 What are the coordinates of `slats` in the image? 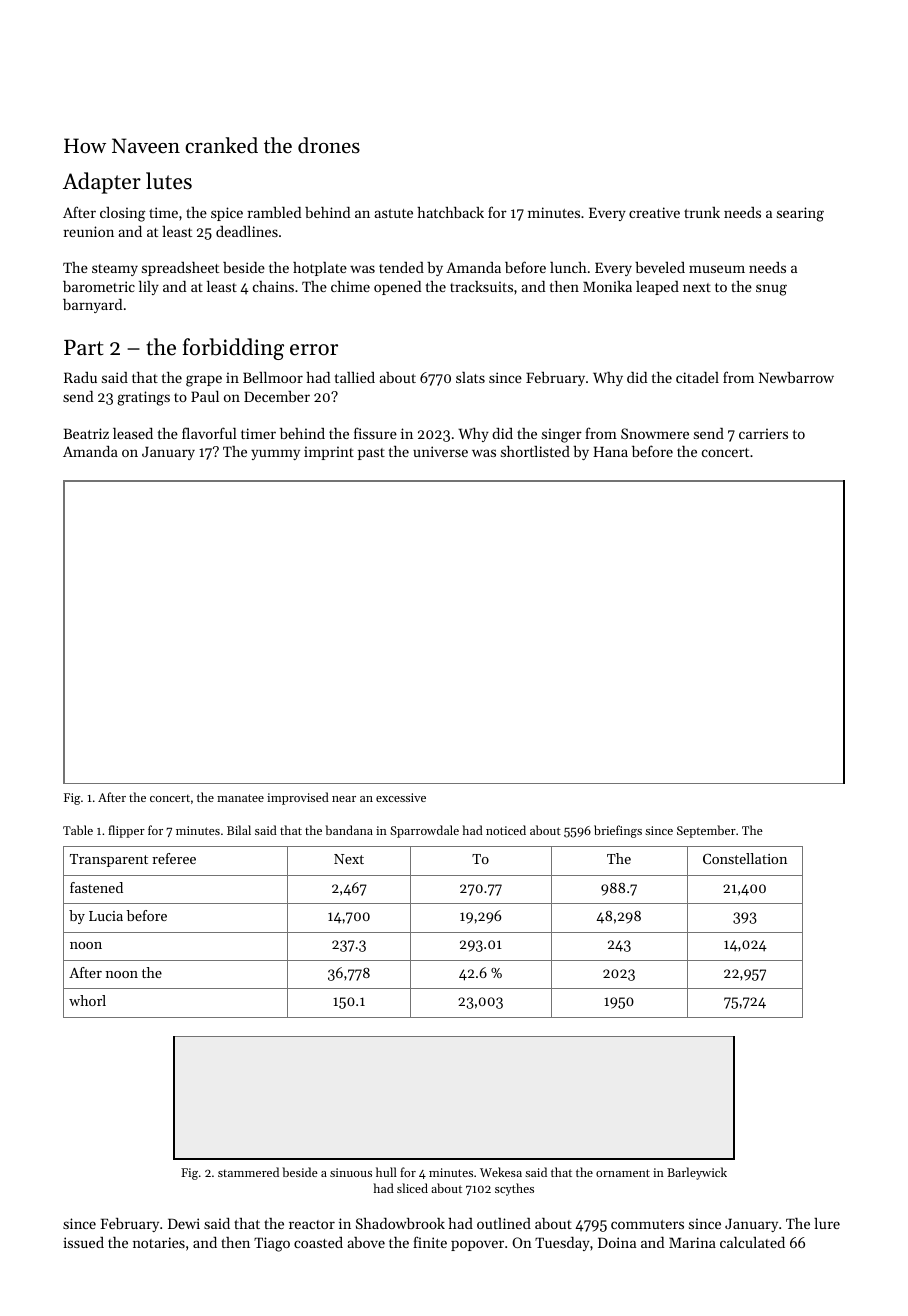 It's located at (470, 377).
